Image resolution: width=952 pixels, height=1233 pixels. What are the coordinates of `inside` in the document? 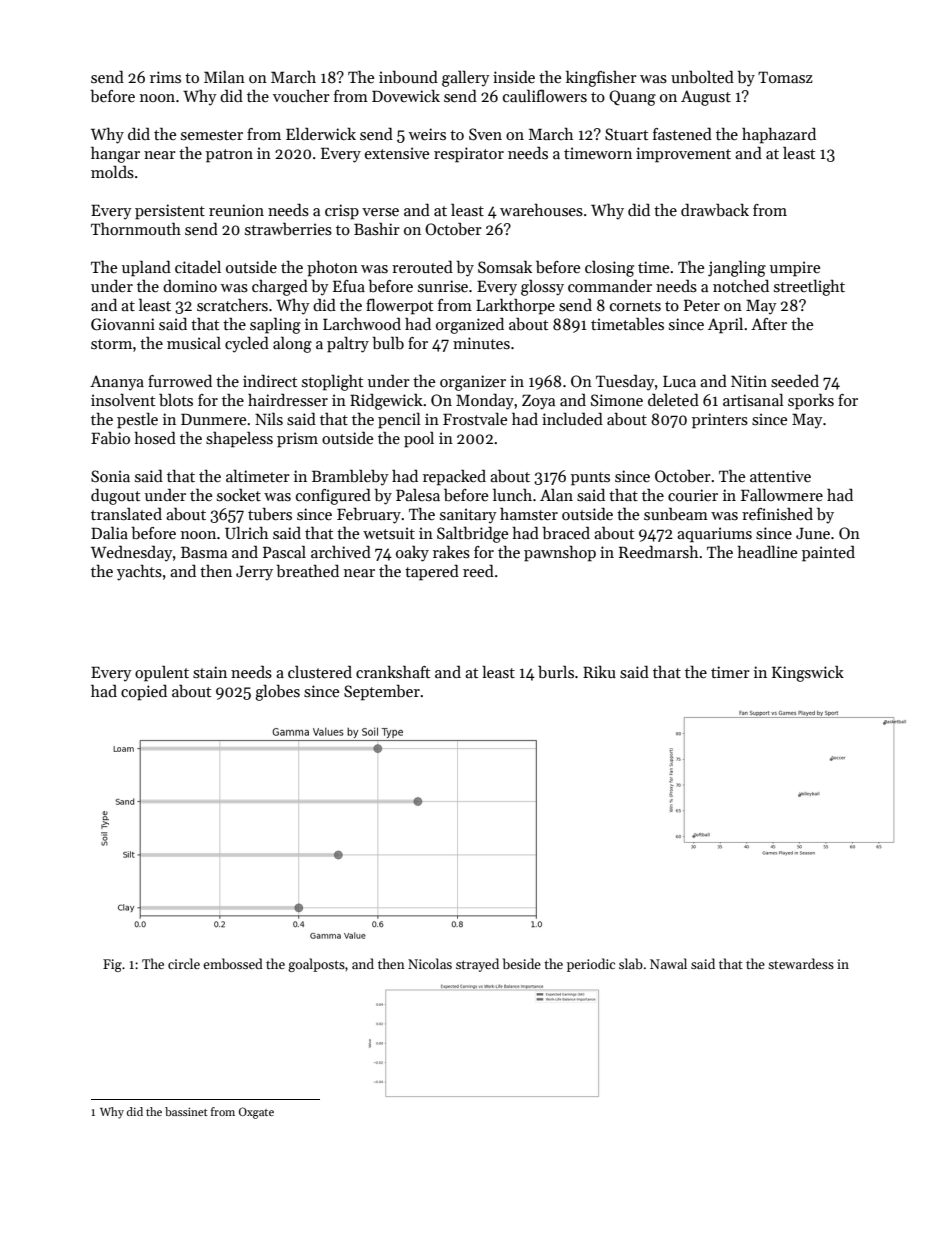 It's located at (514, 77).
